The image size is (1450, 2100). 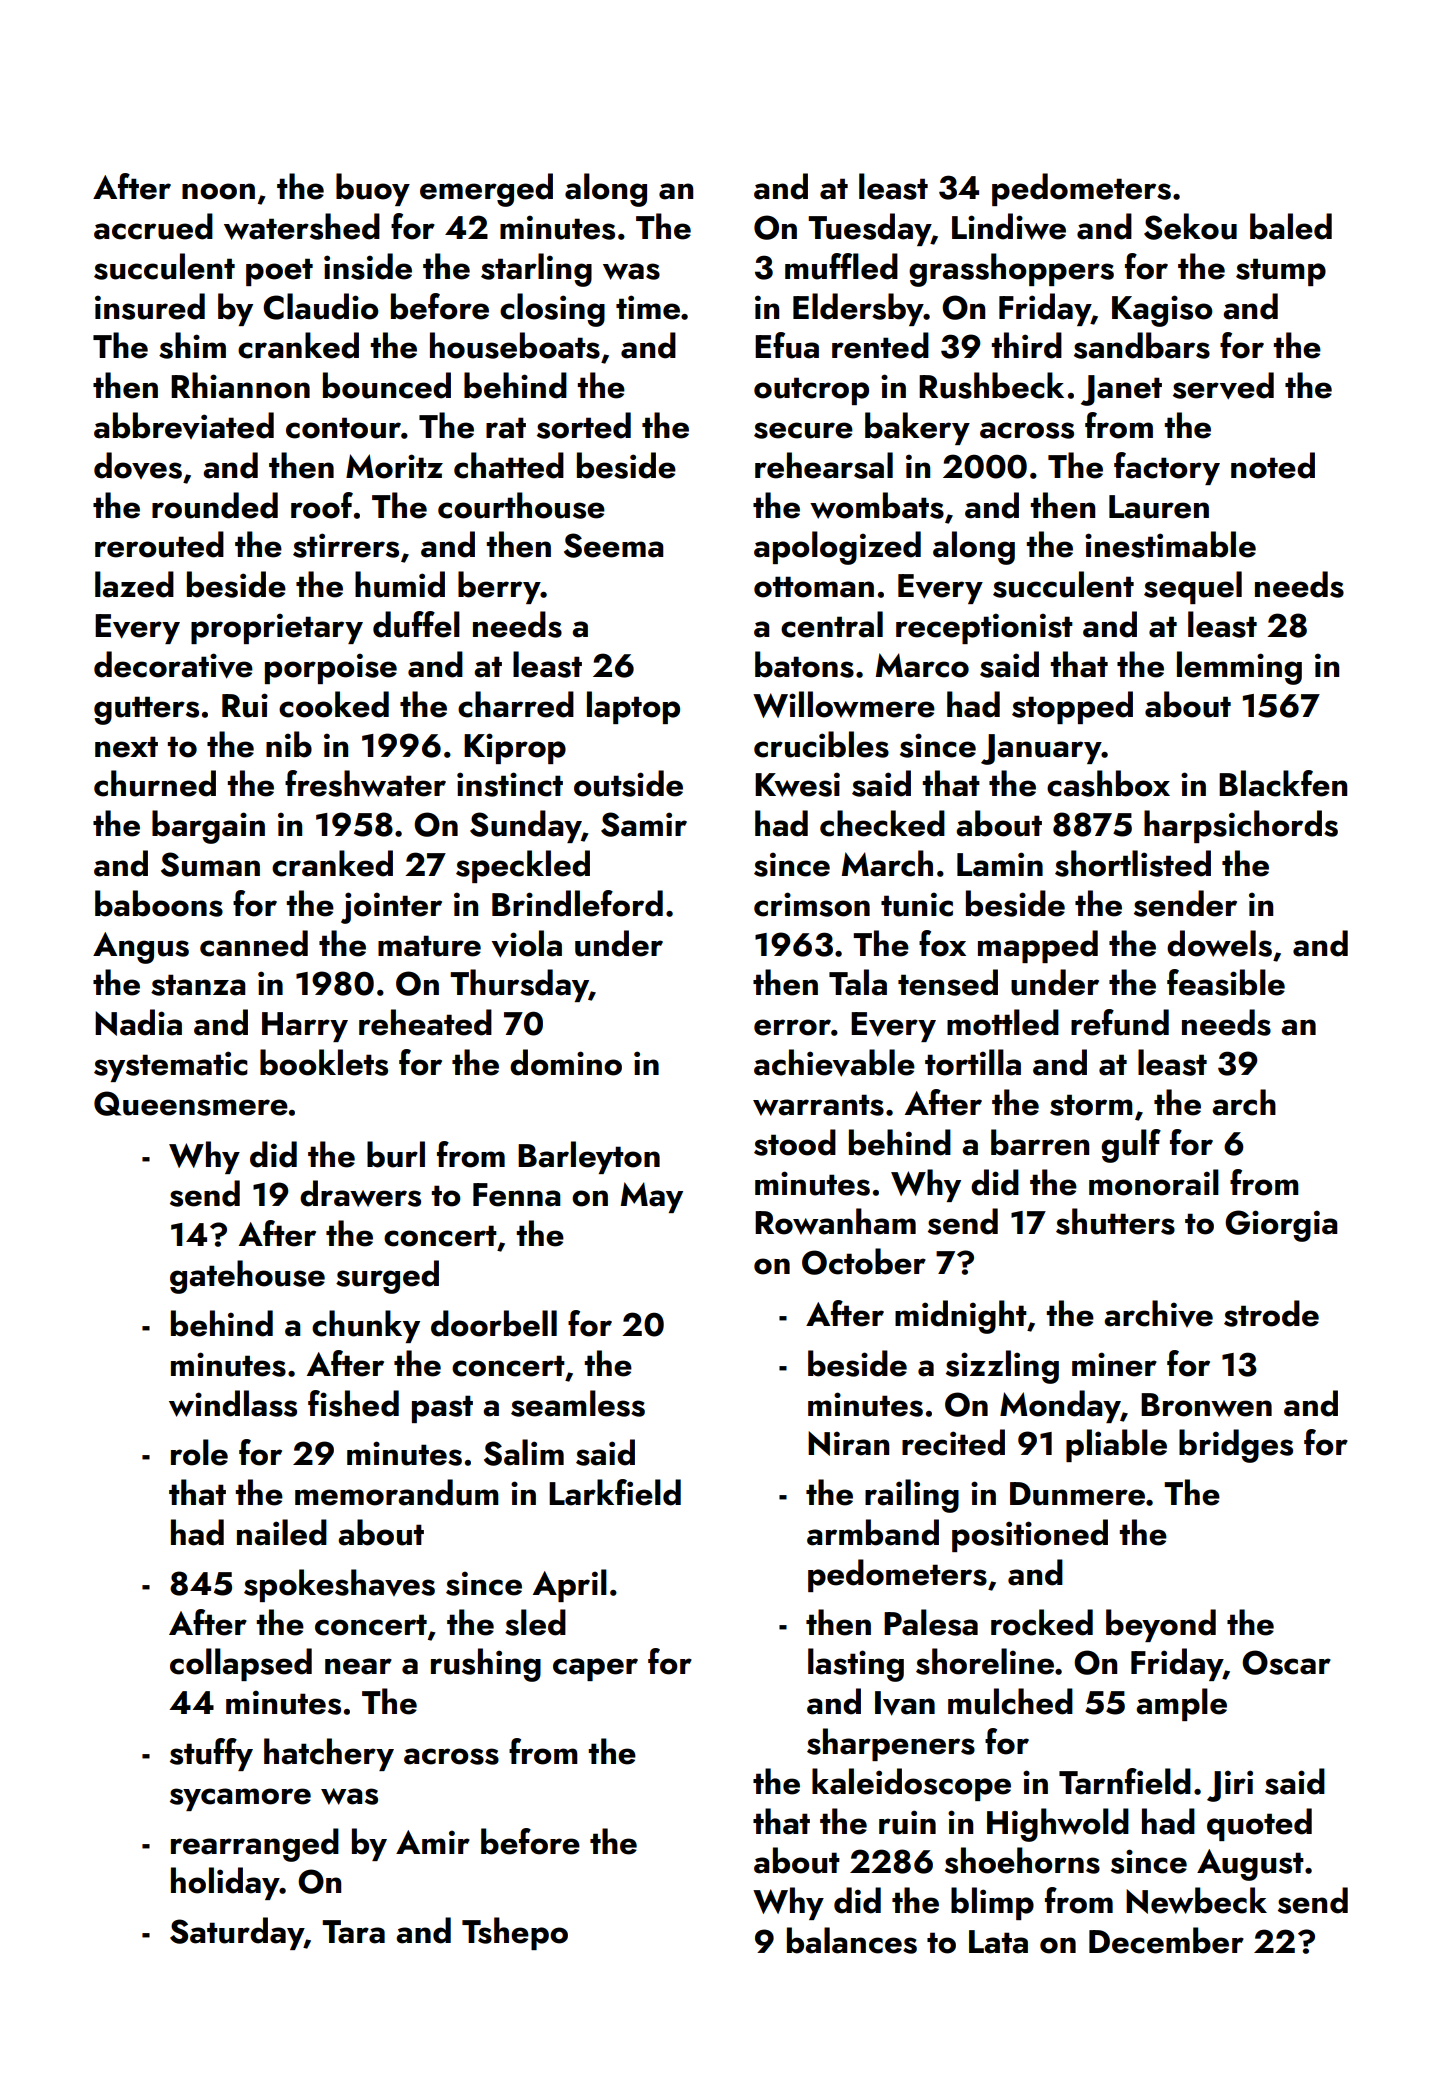 What do you see at coordinates (1291, 226) in the screenshot?
I see `baled` at bounding box center [1291, 226].
